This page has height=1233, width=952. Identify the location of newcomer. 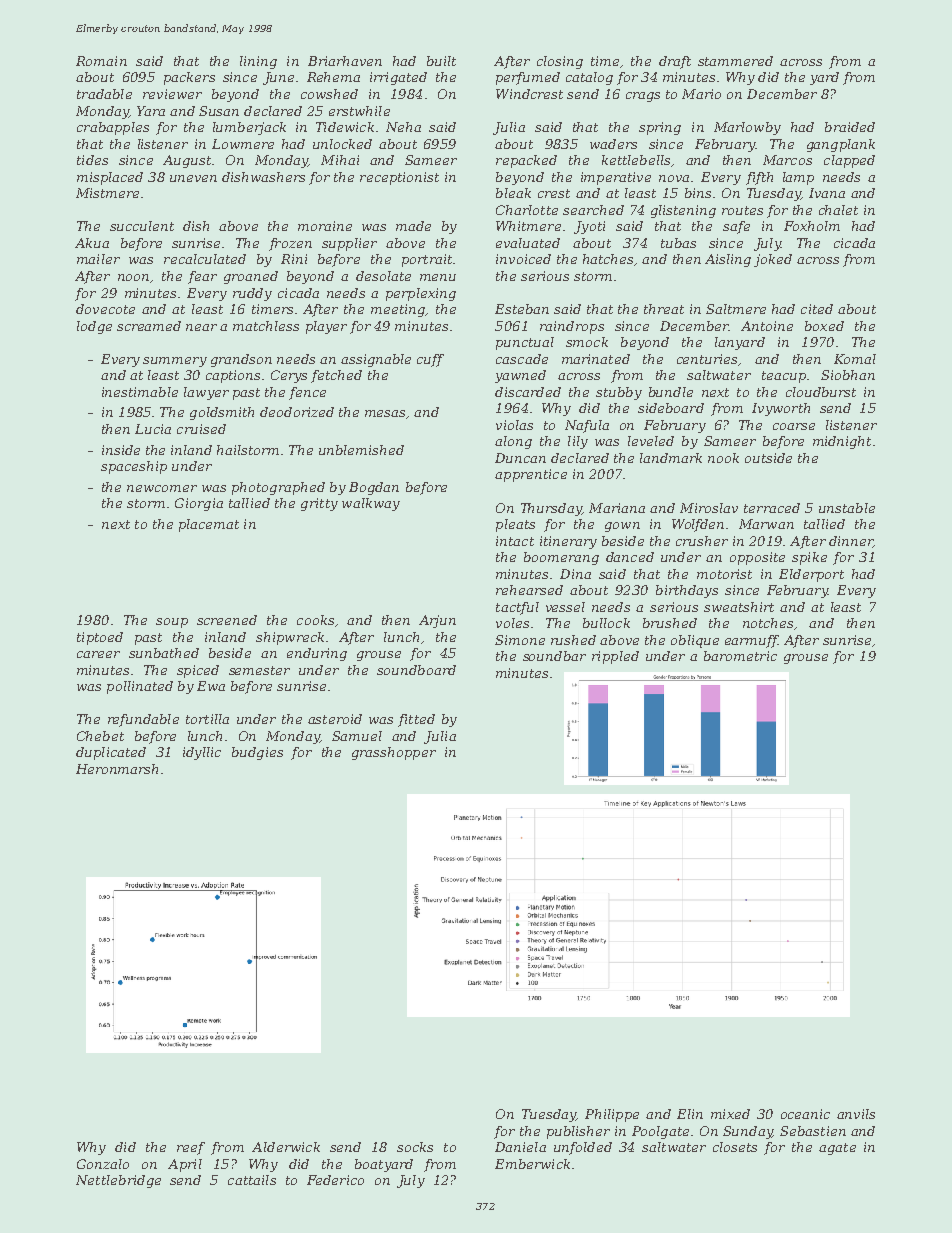
(162, 488).
